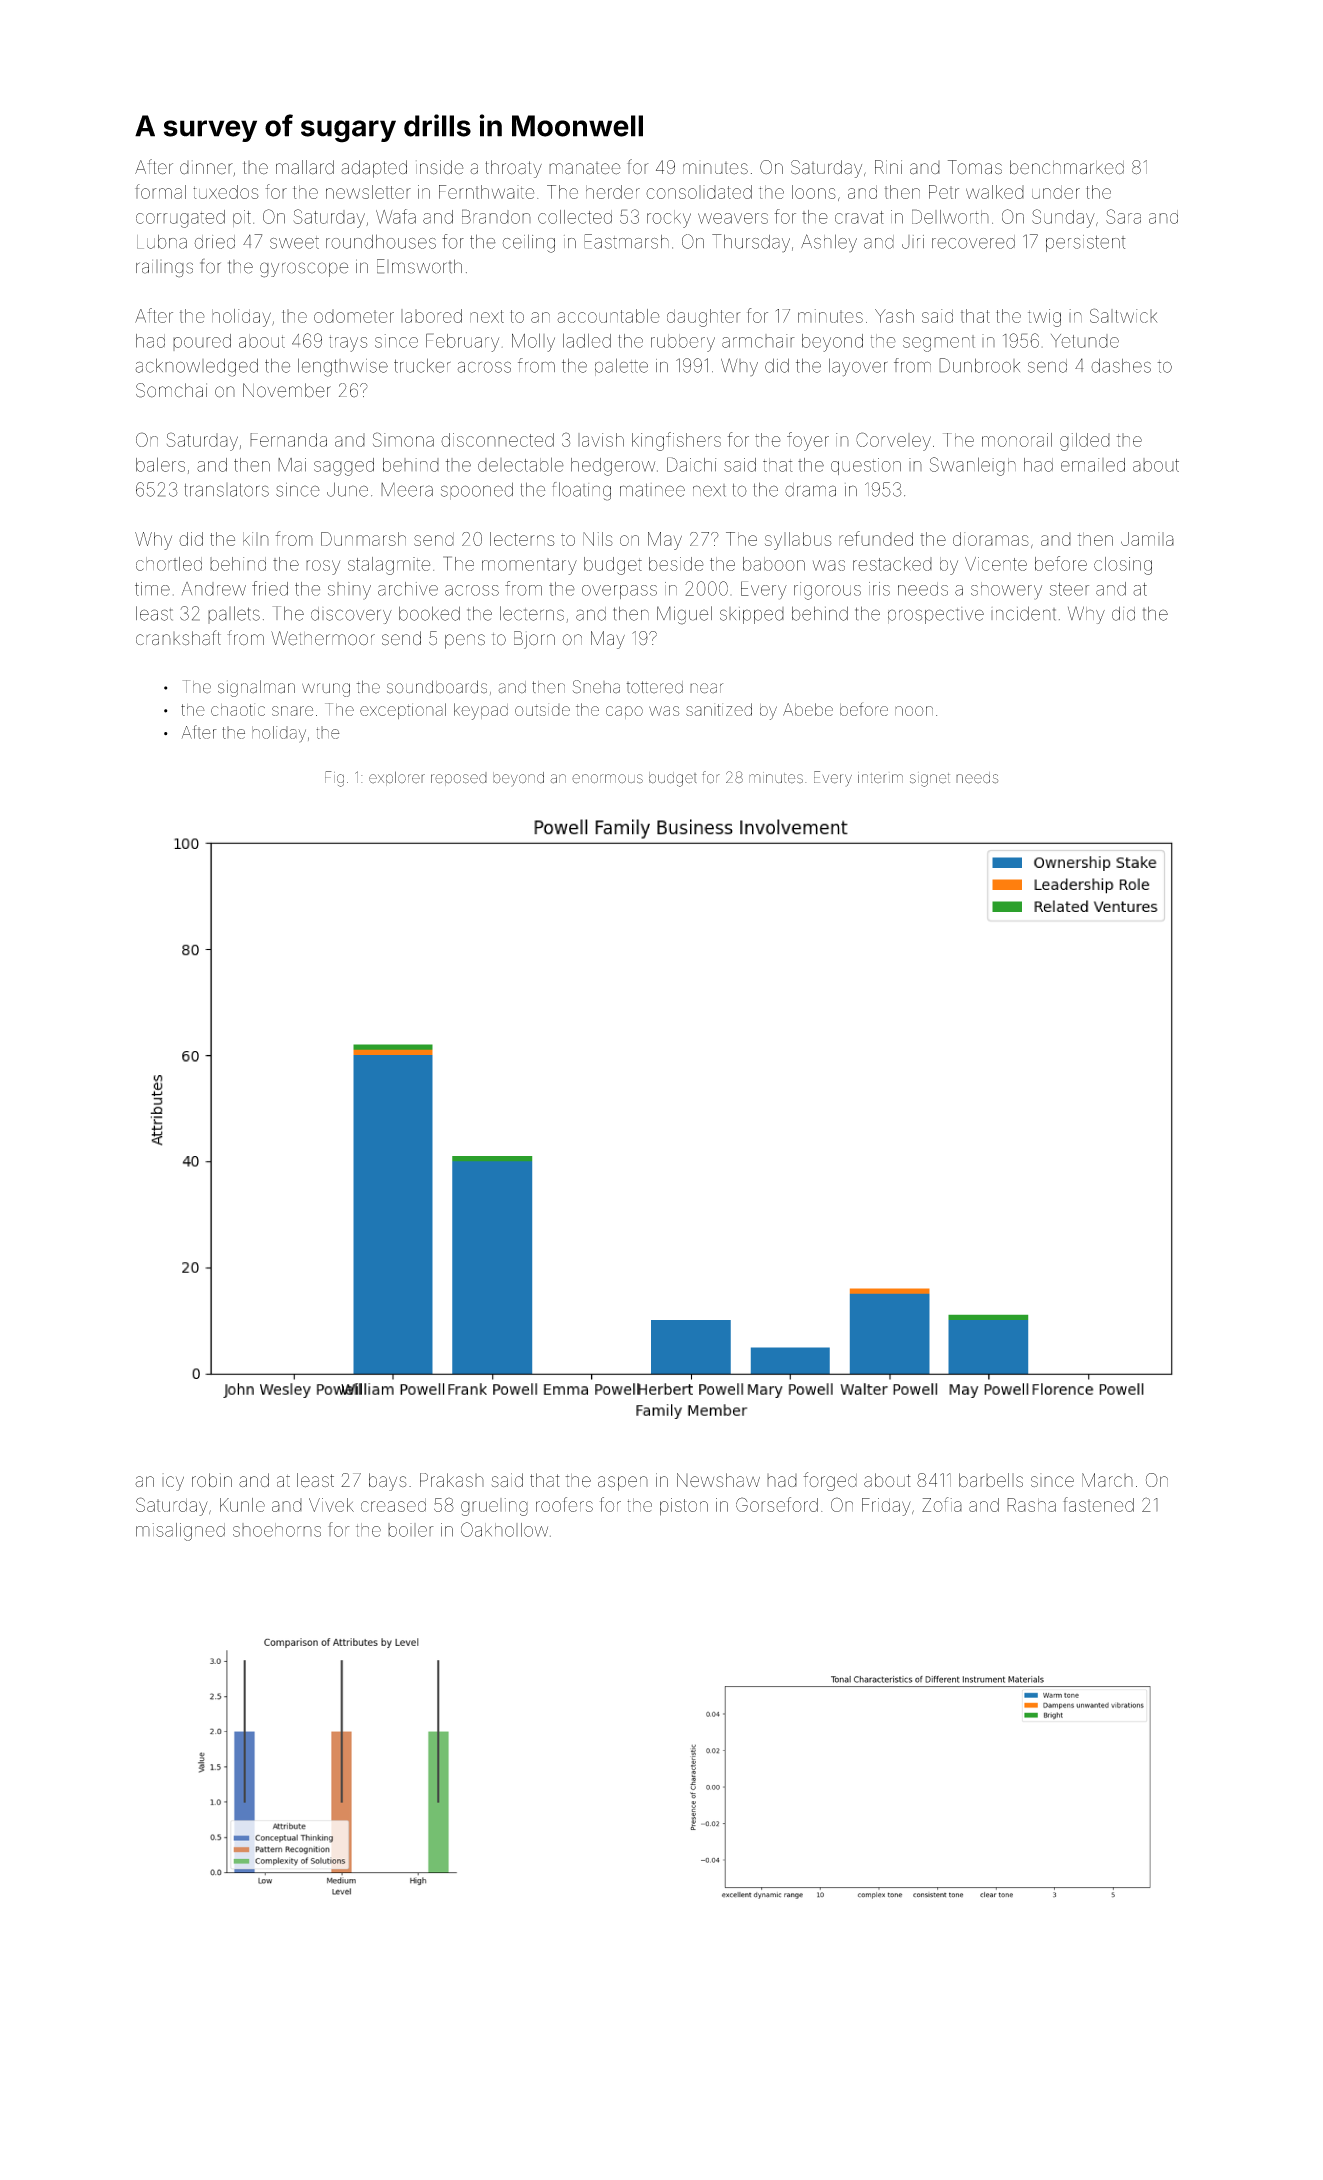  I want to click on signet, so click(930, 779).
